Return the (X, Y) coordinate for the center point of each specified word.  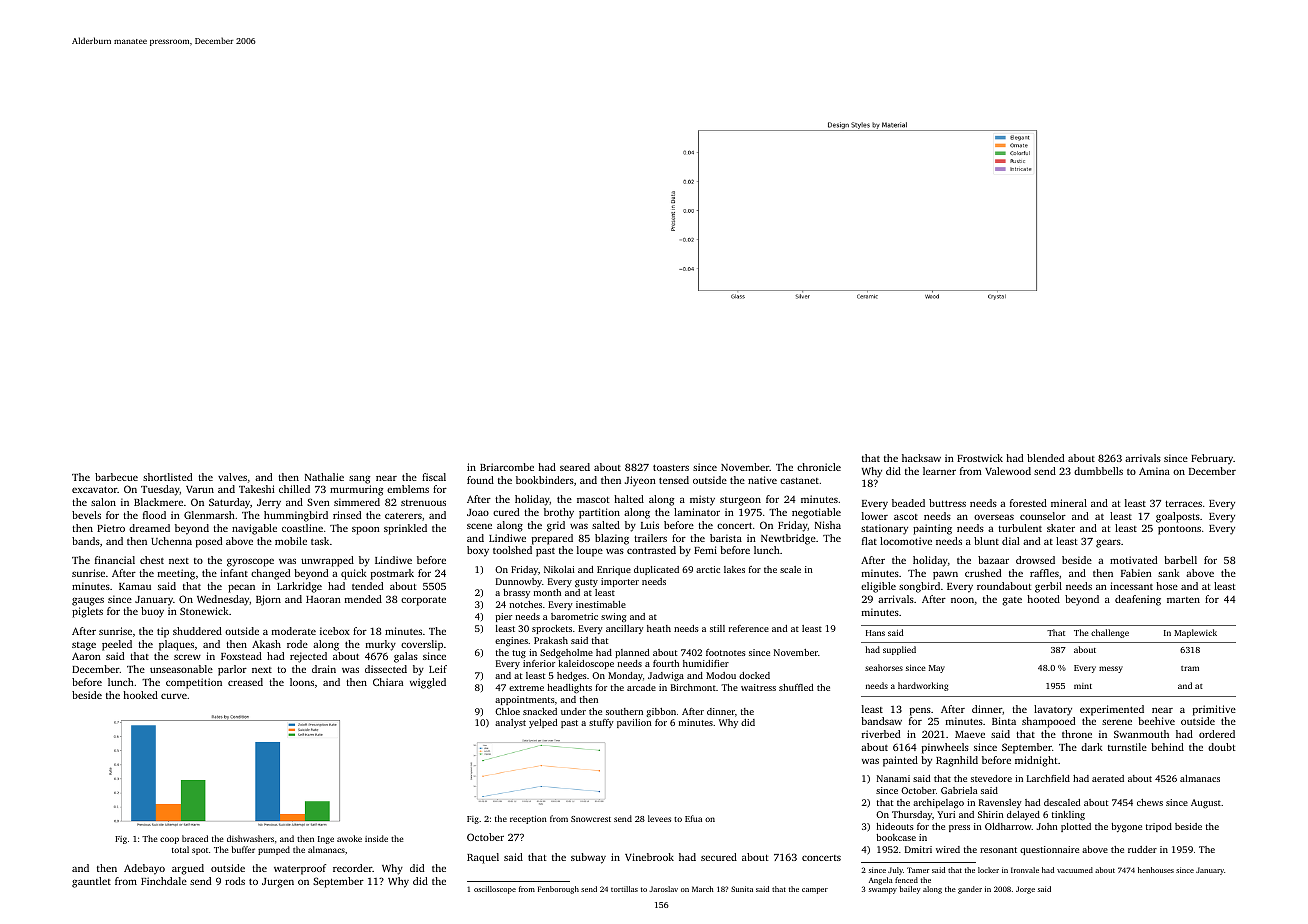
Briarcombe (507, 467)
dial (1011, 541)
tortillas (624, 889)
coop (169, 840)
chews (1150, 802)
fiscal (434, 477)
